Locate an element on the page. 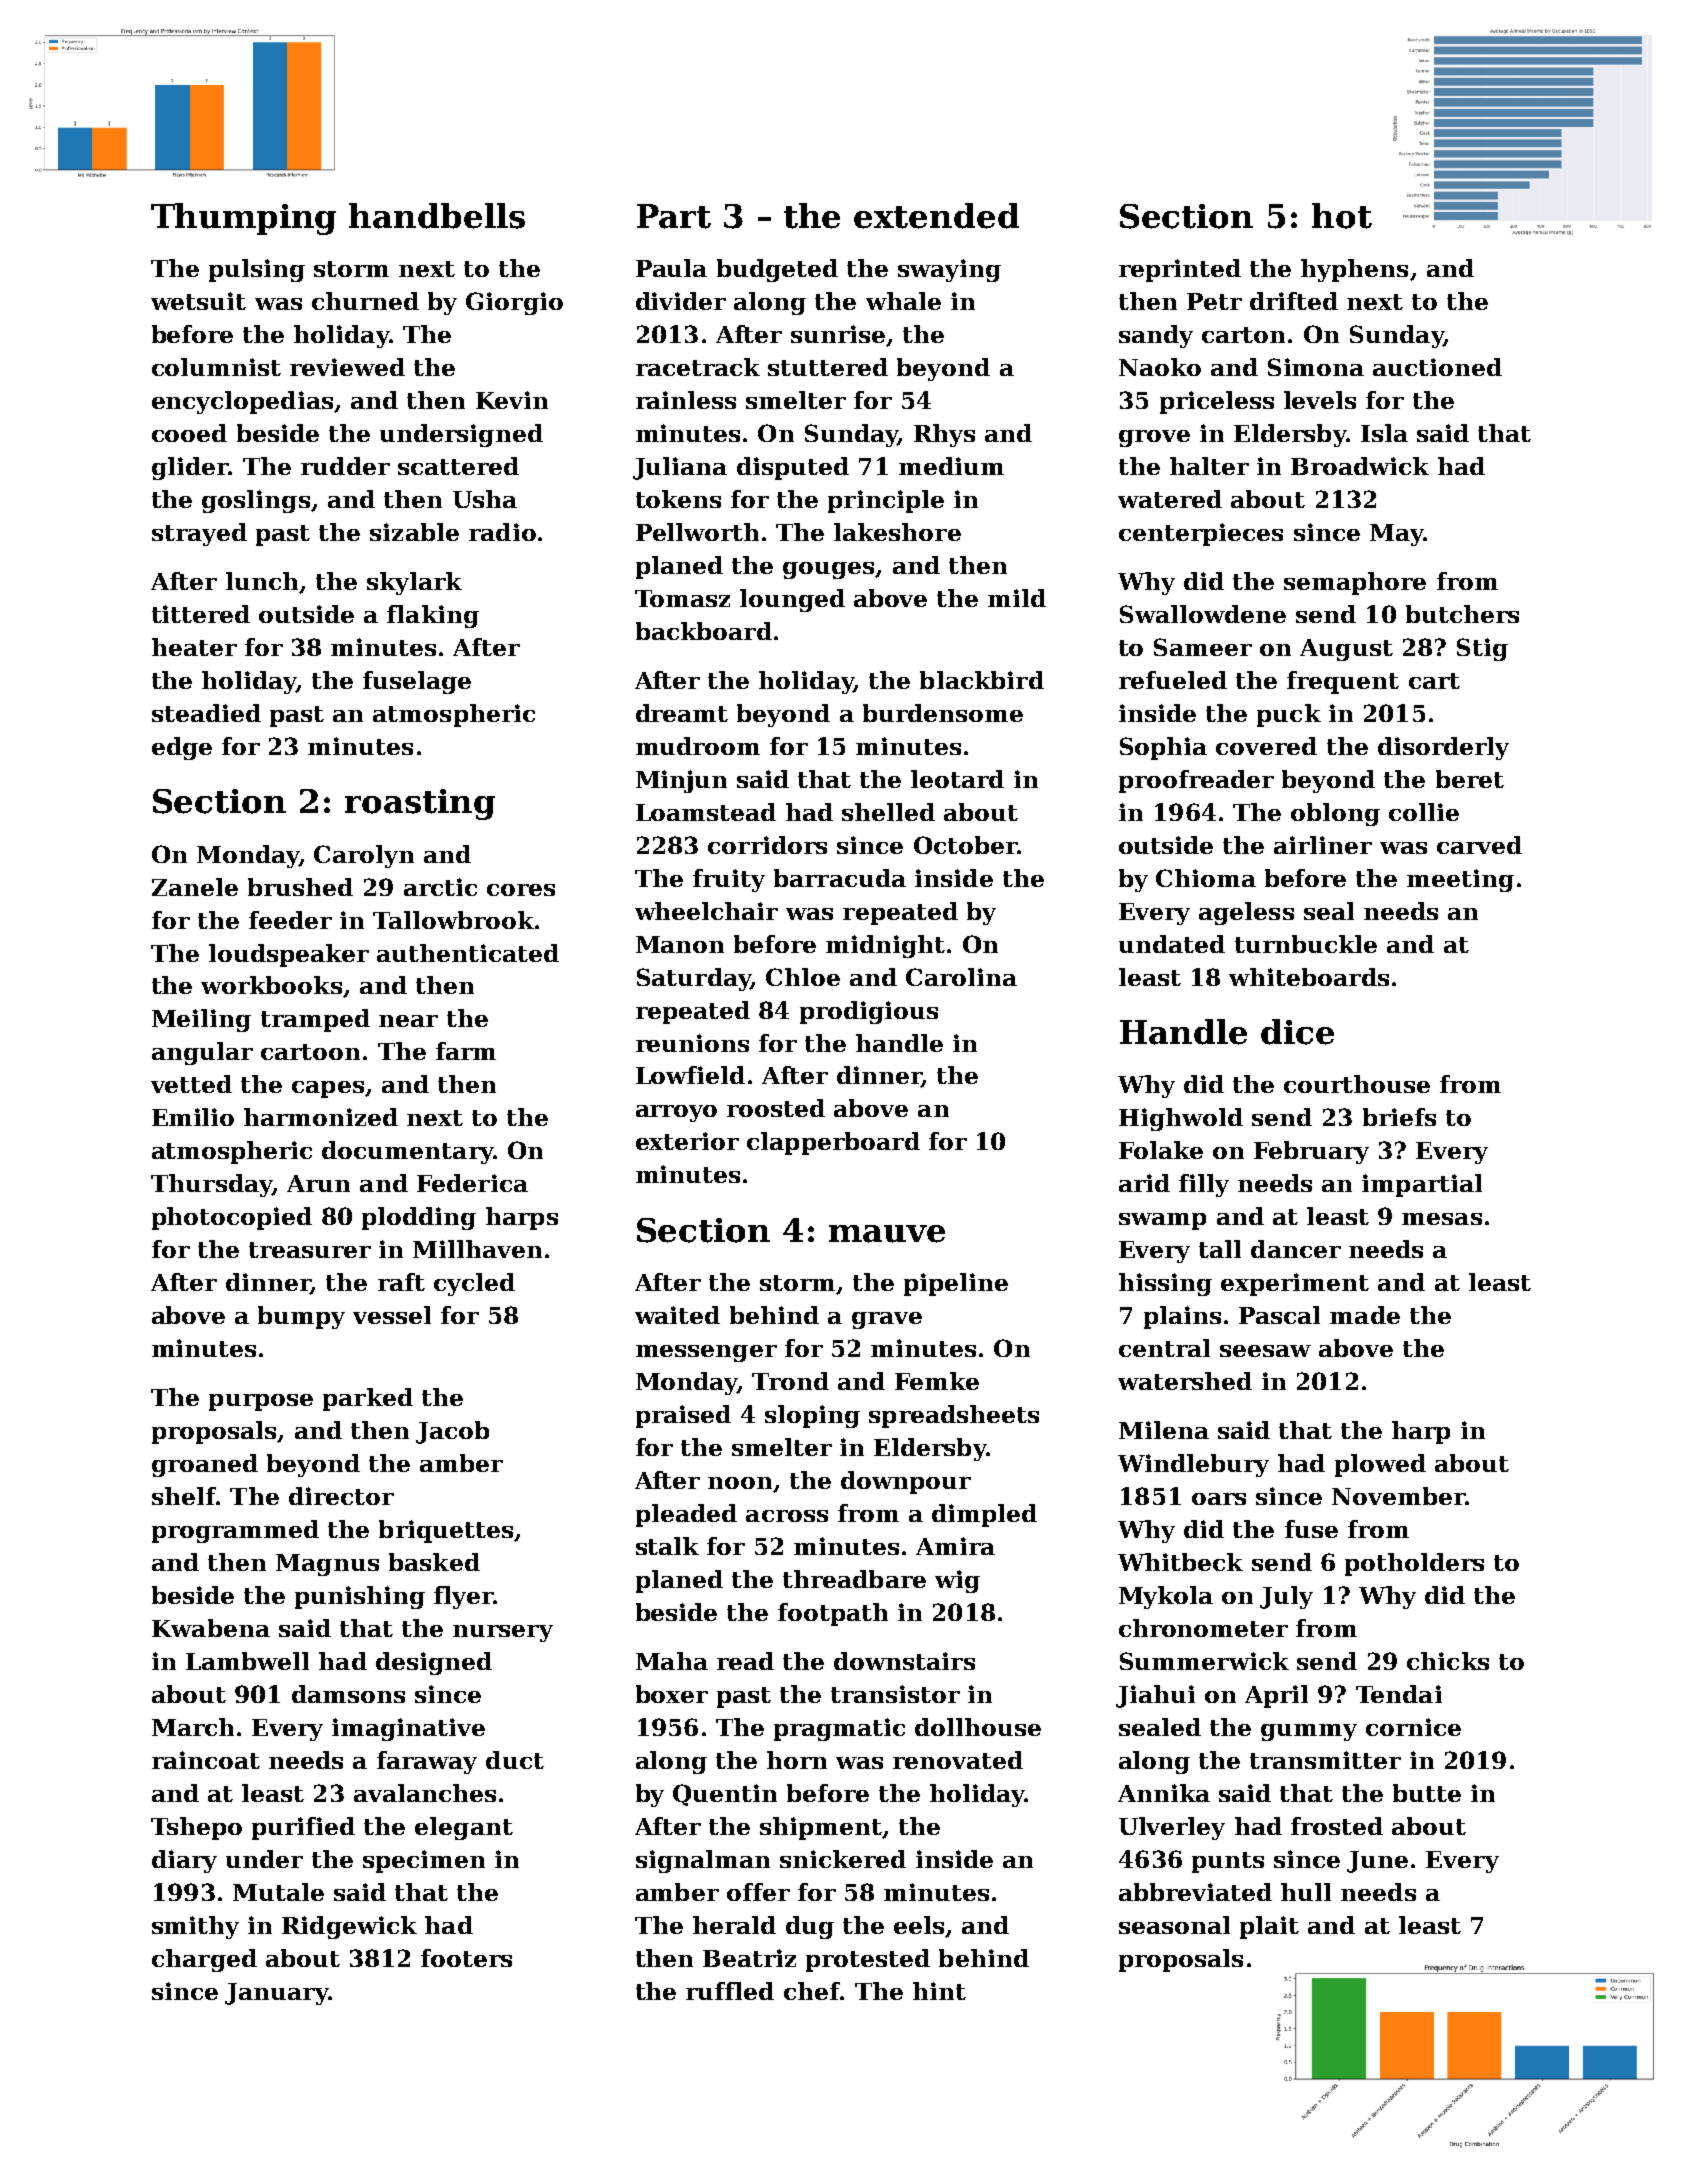 This document has height=2178, width=1683. exterior is located at coordinates (687, 1141).
